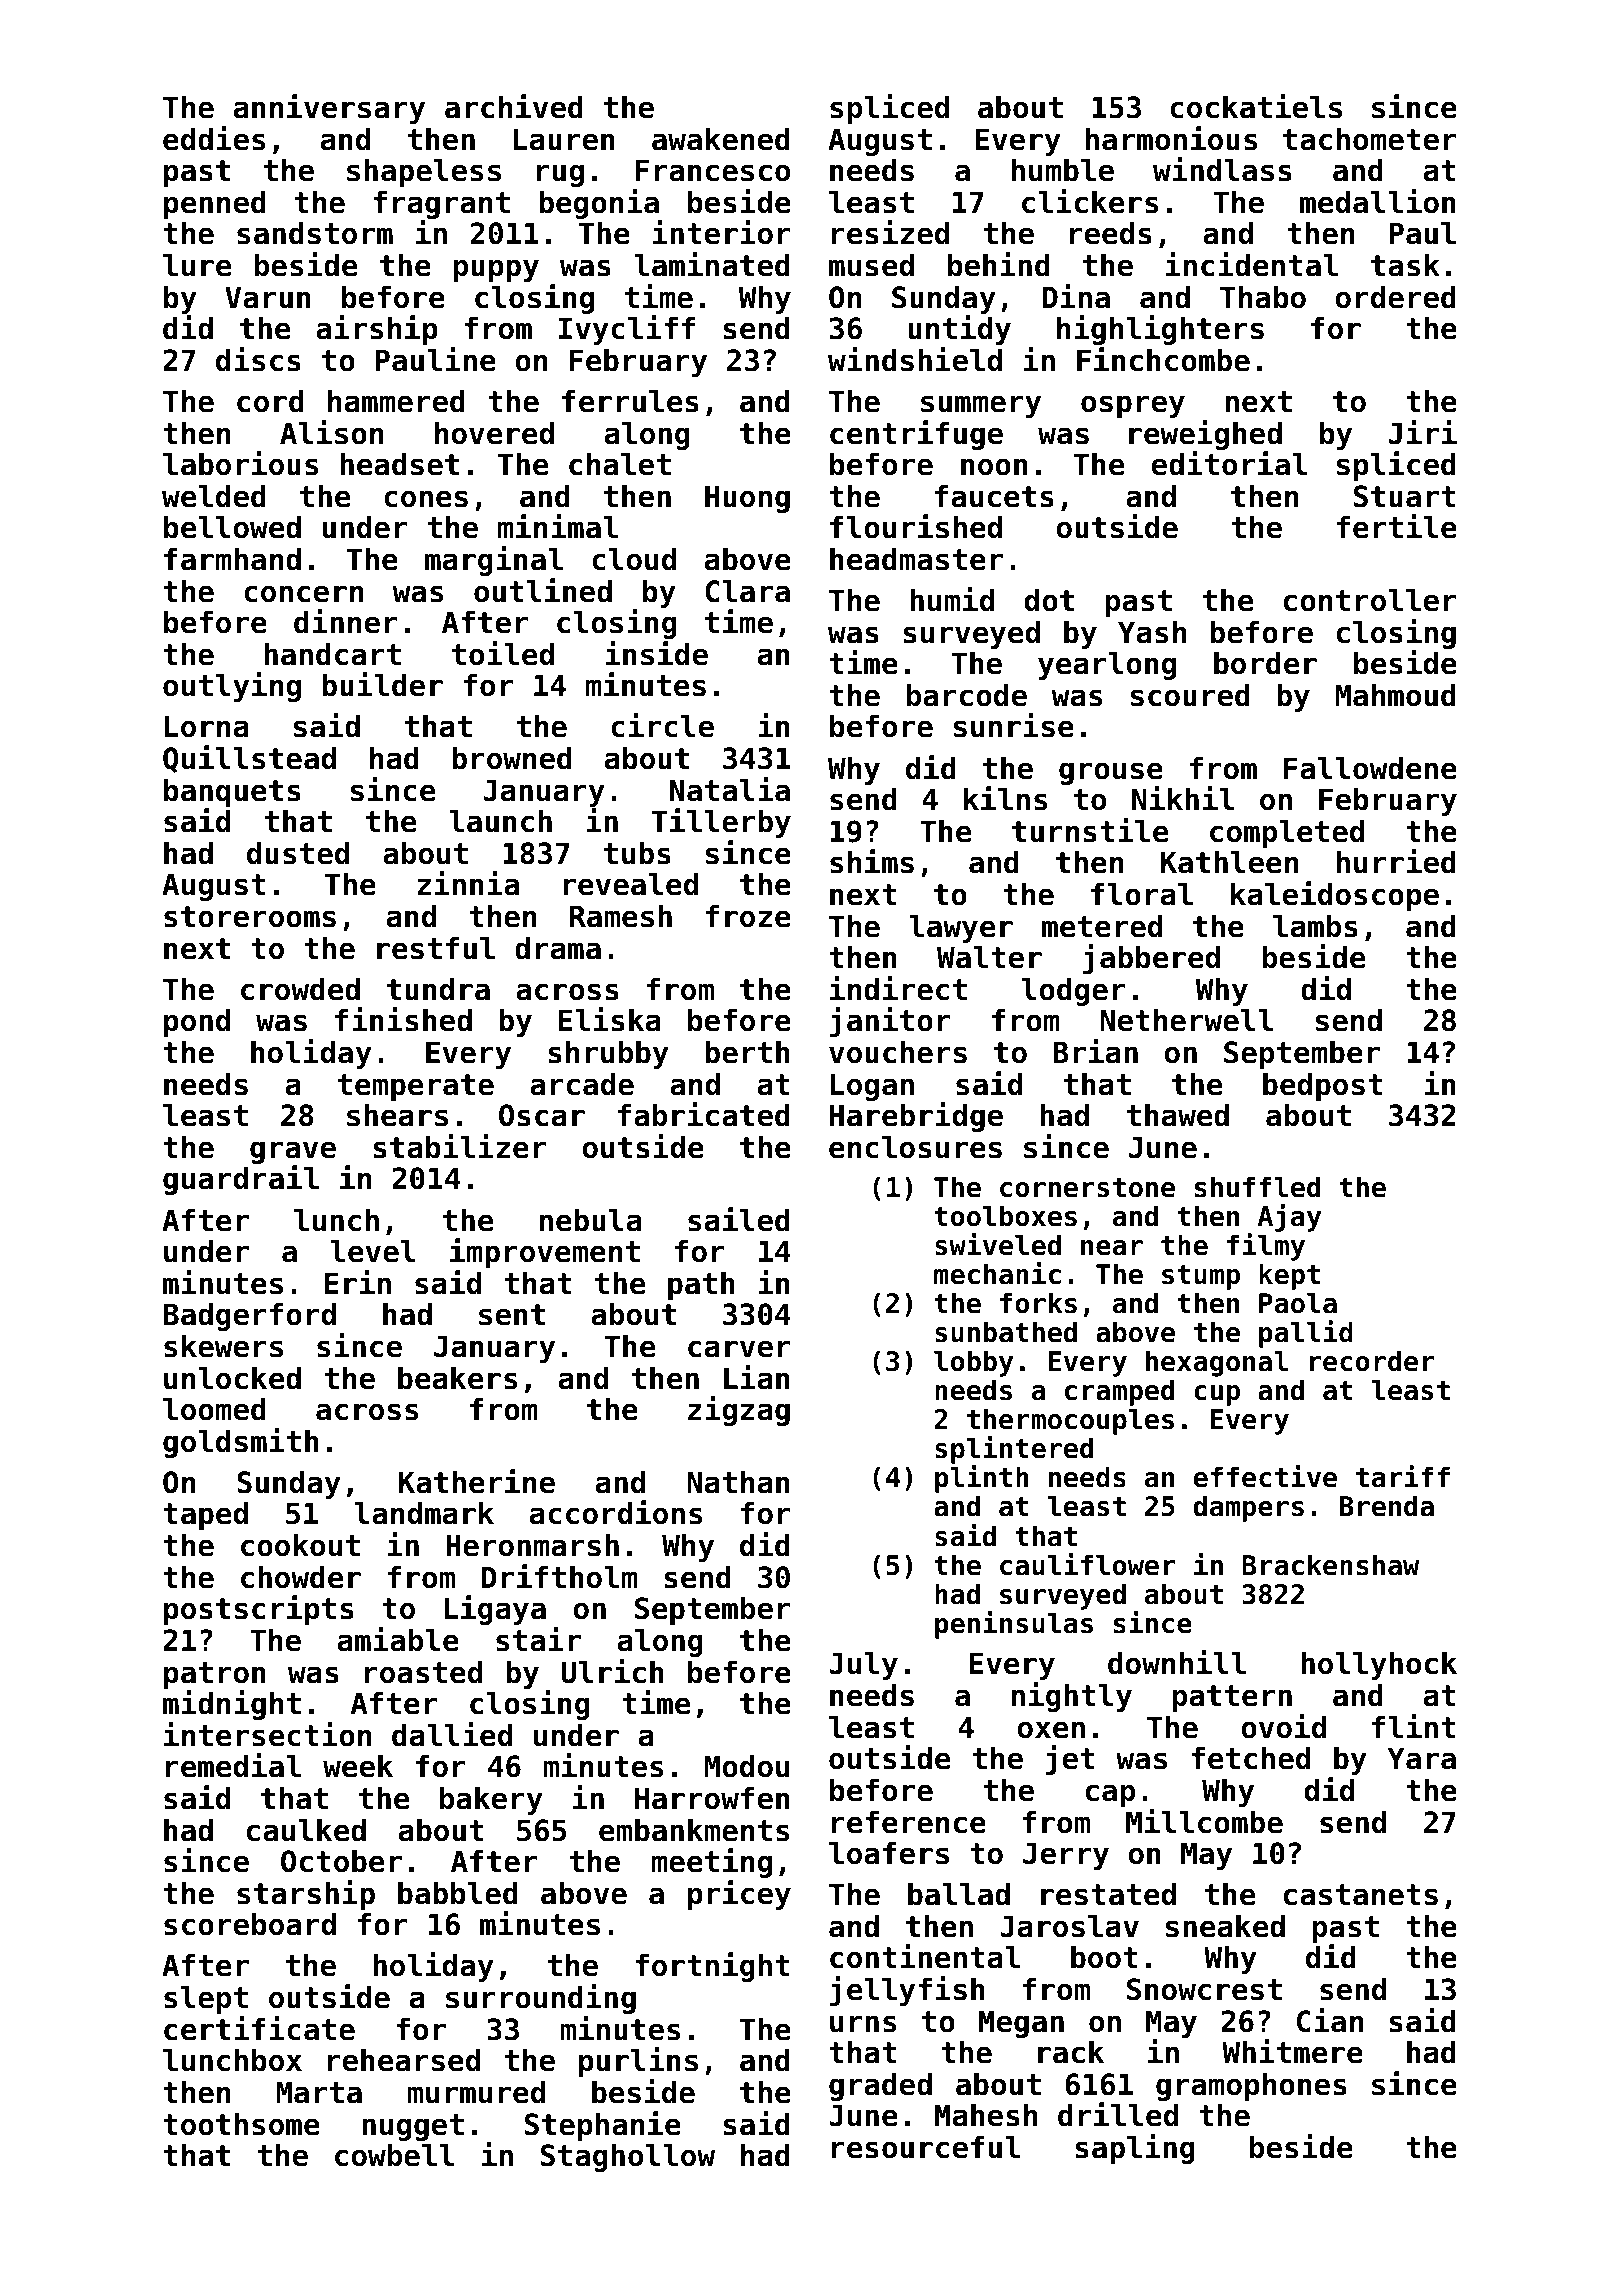 This screenshot has height=2292, width=1620. I want to click on anniversary, so click(329, 109).
